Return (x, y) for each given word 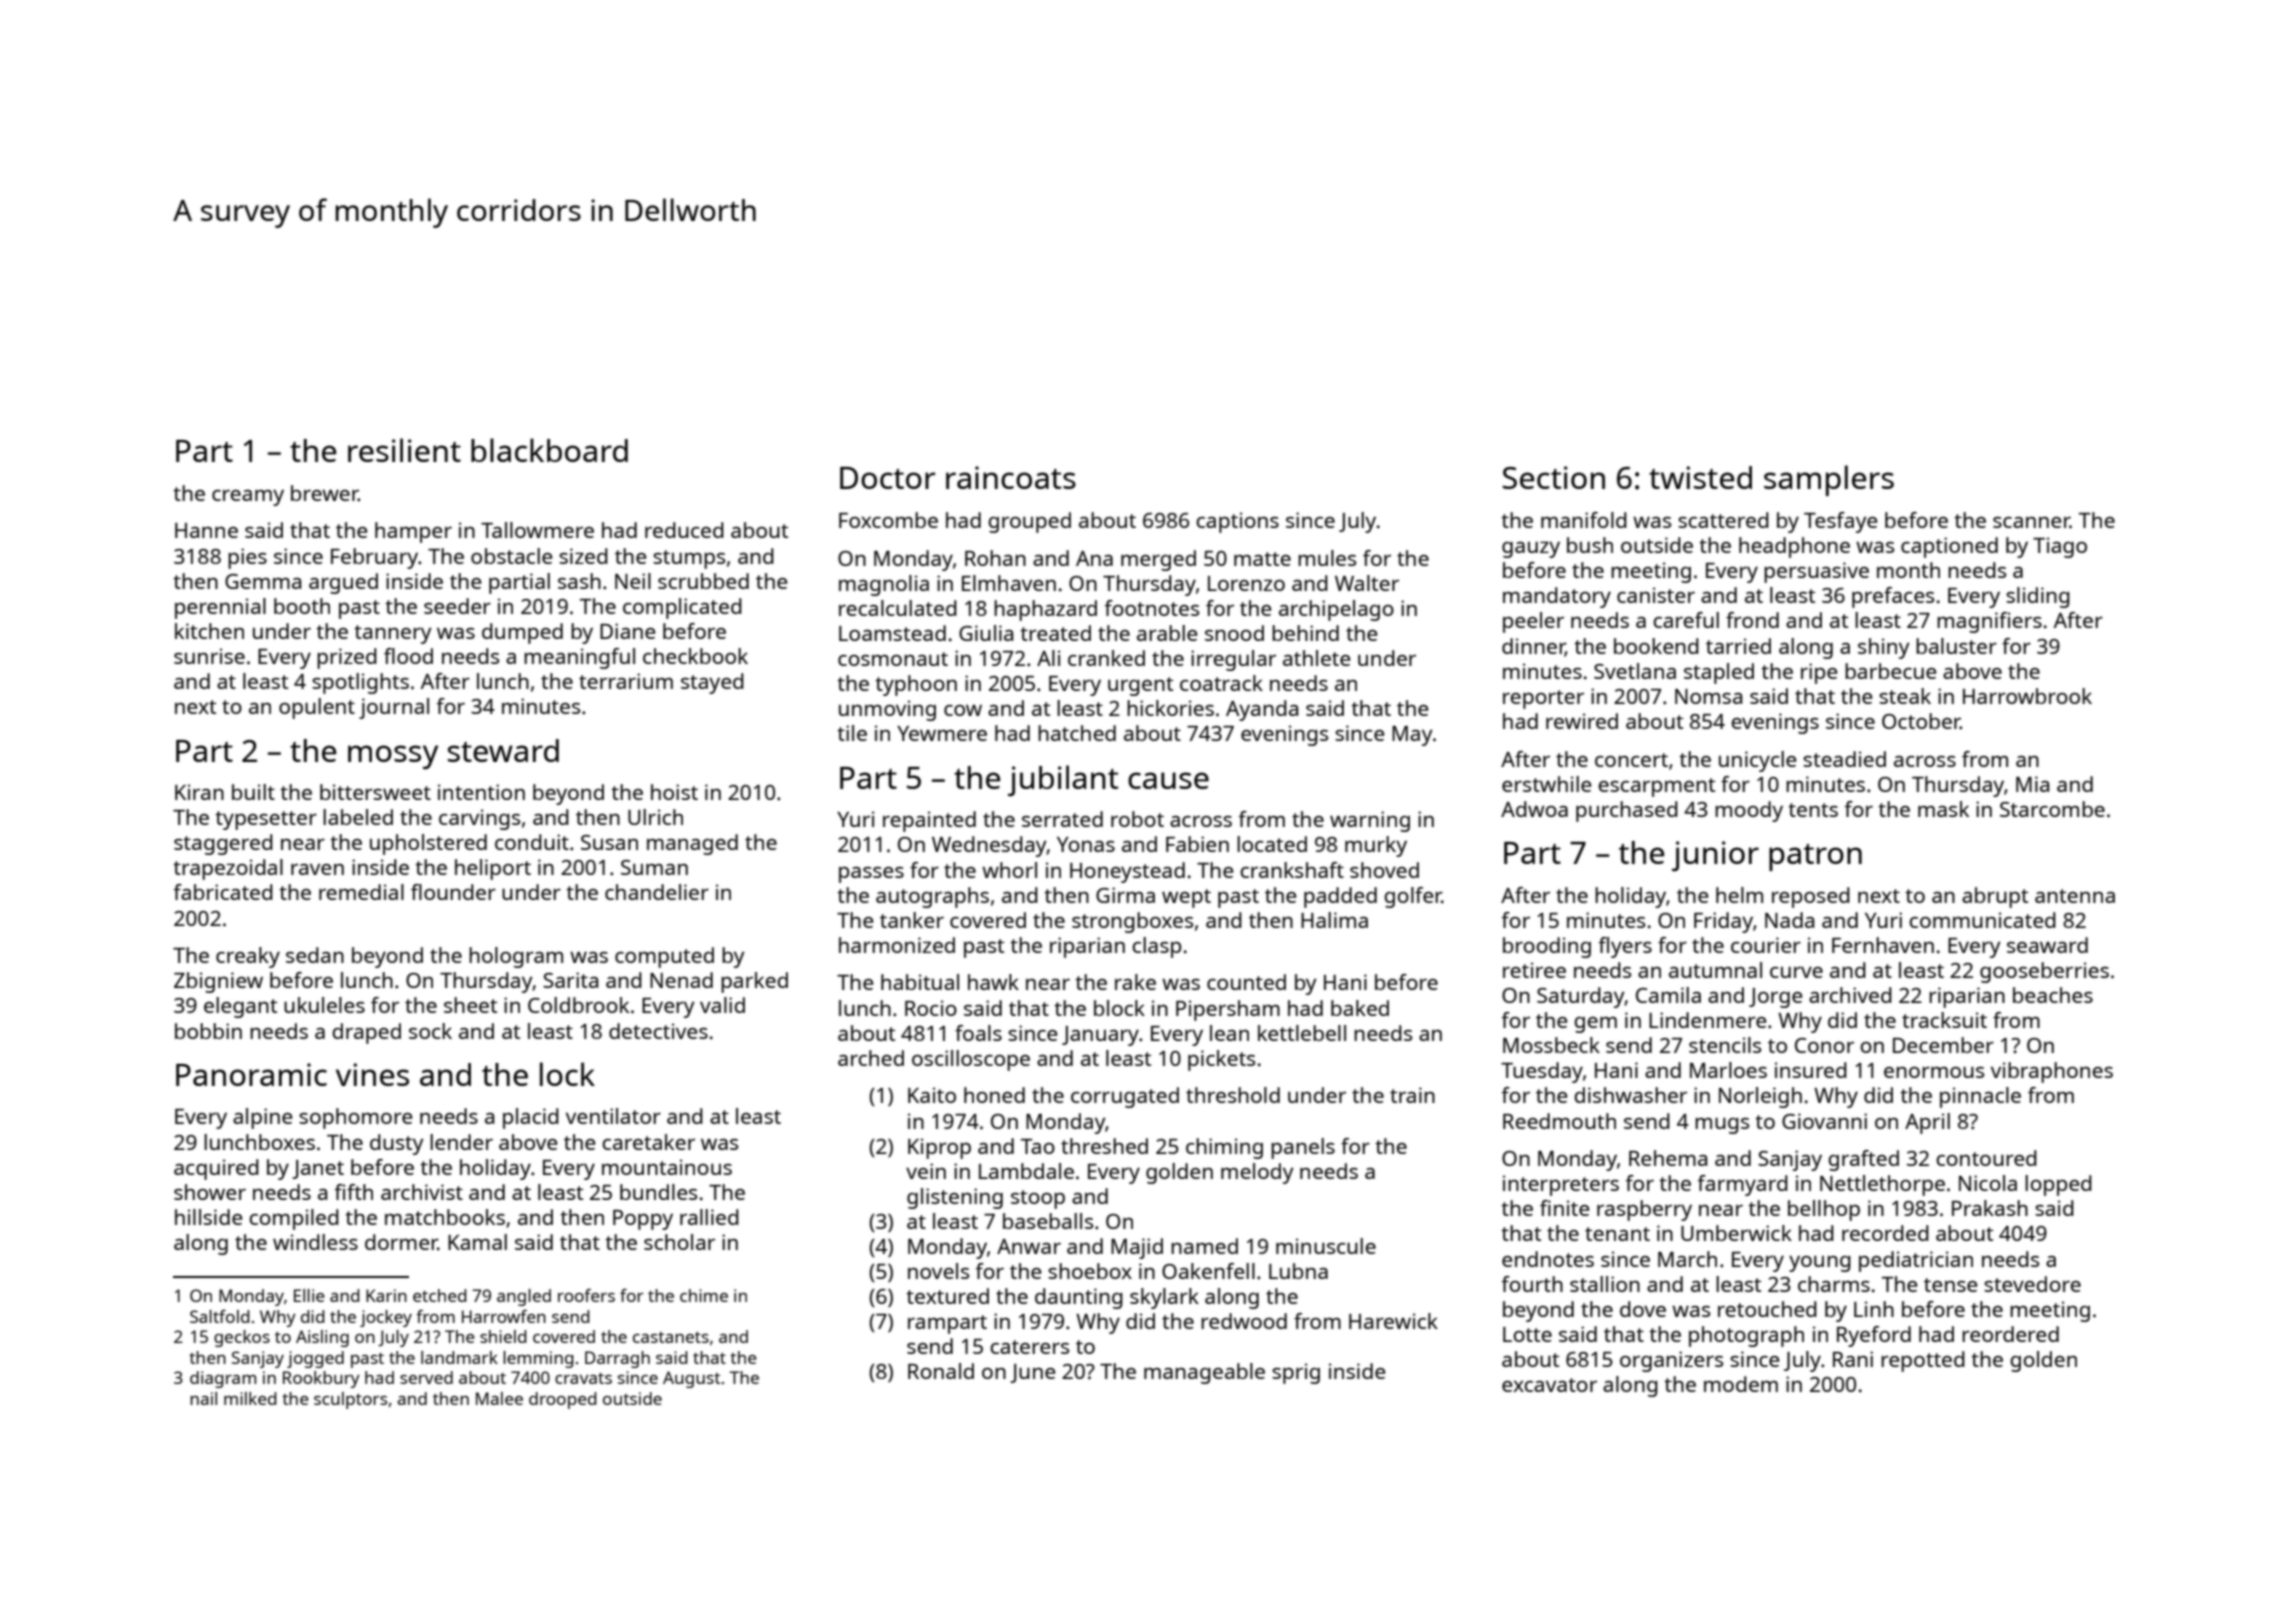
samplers (1829, 480)
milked (250, 1398)
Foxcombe (888, 520)
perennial (220, 608)
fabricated (223, 892)
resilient (404, 450)
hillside (209, 1217)
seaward (2047, 945)
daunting (1079, 1298)
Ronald (941, 1371)
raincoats (1011, 477)
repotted (1923, 1361)
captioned (1949, 547)
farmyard (1742, 1185)
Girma (1125, 895)
